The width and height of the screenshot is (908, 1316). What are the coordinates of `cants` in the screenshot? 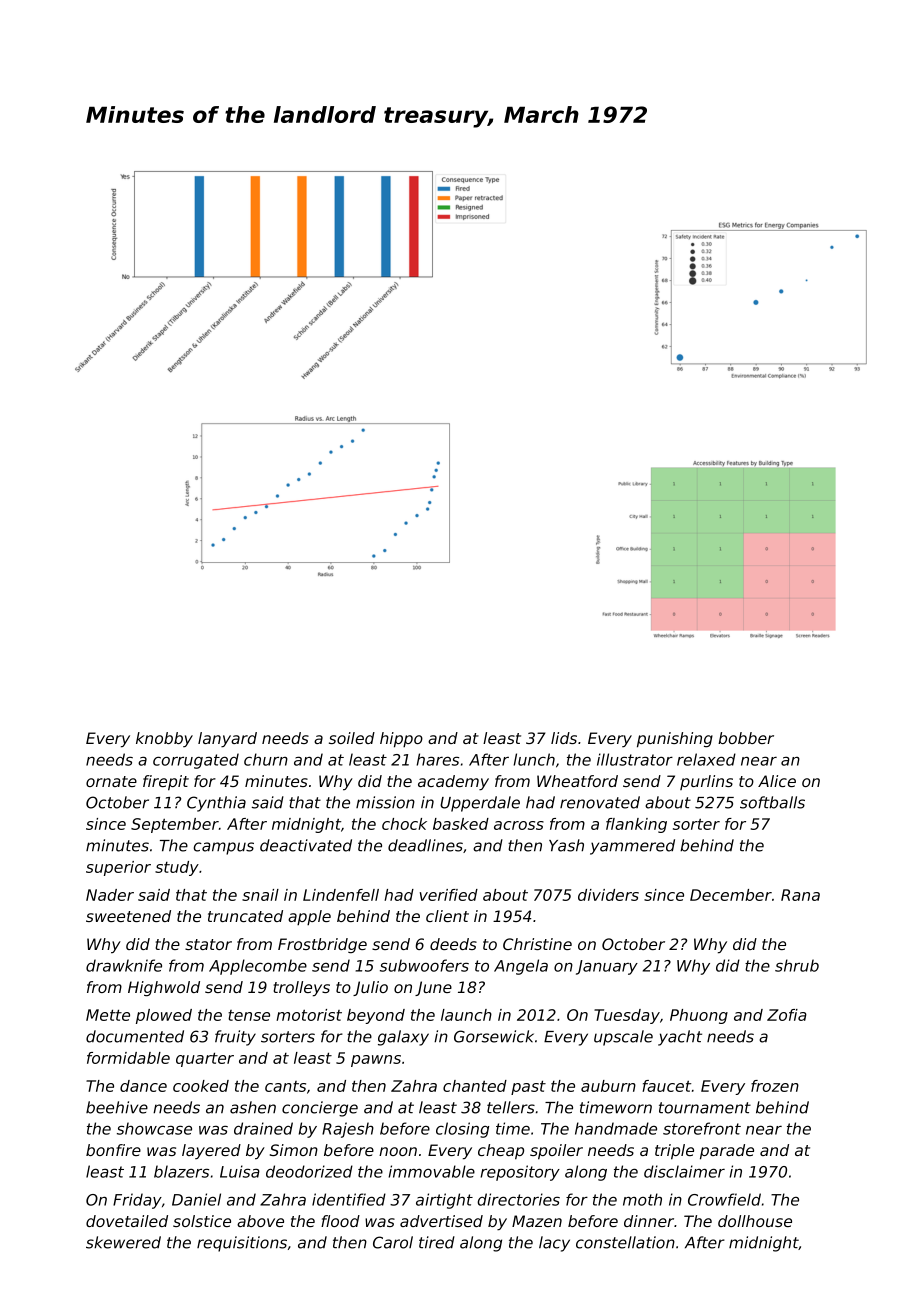 It's located at (285, 1086).
